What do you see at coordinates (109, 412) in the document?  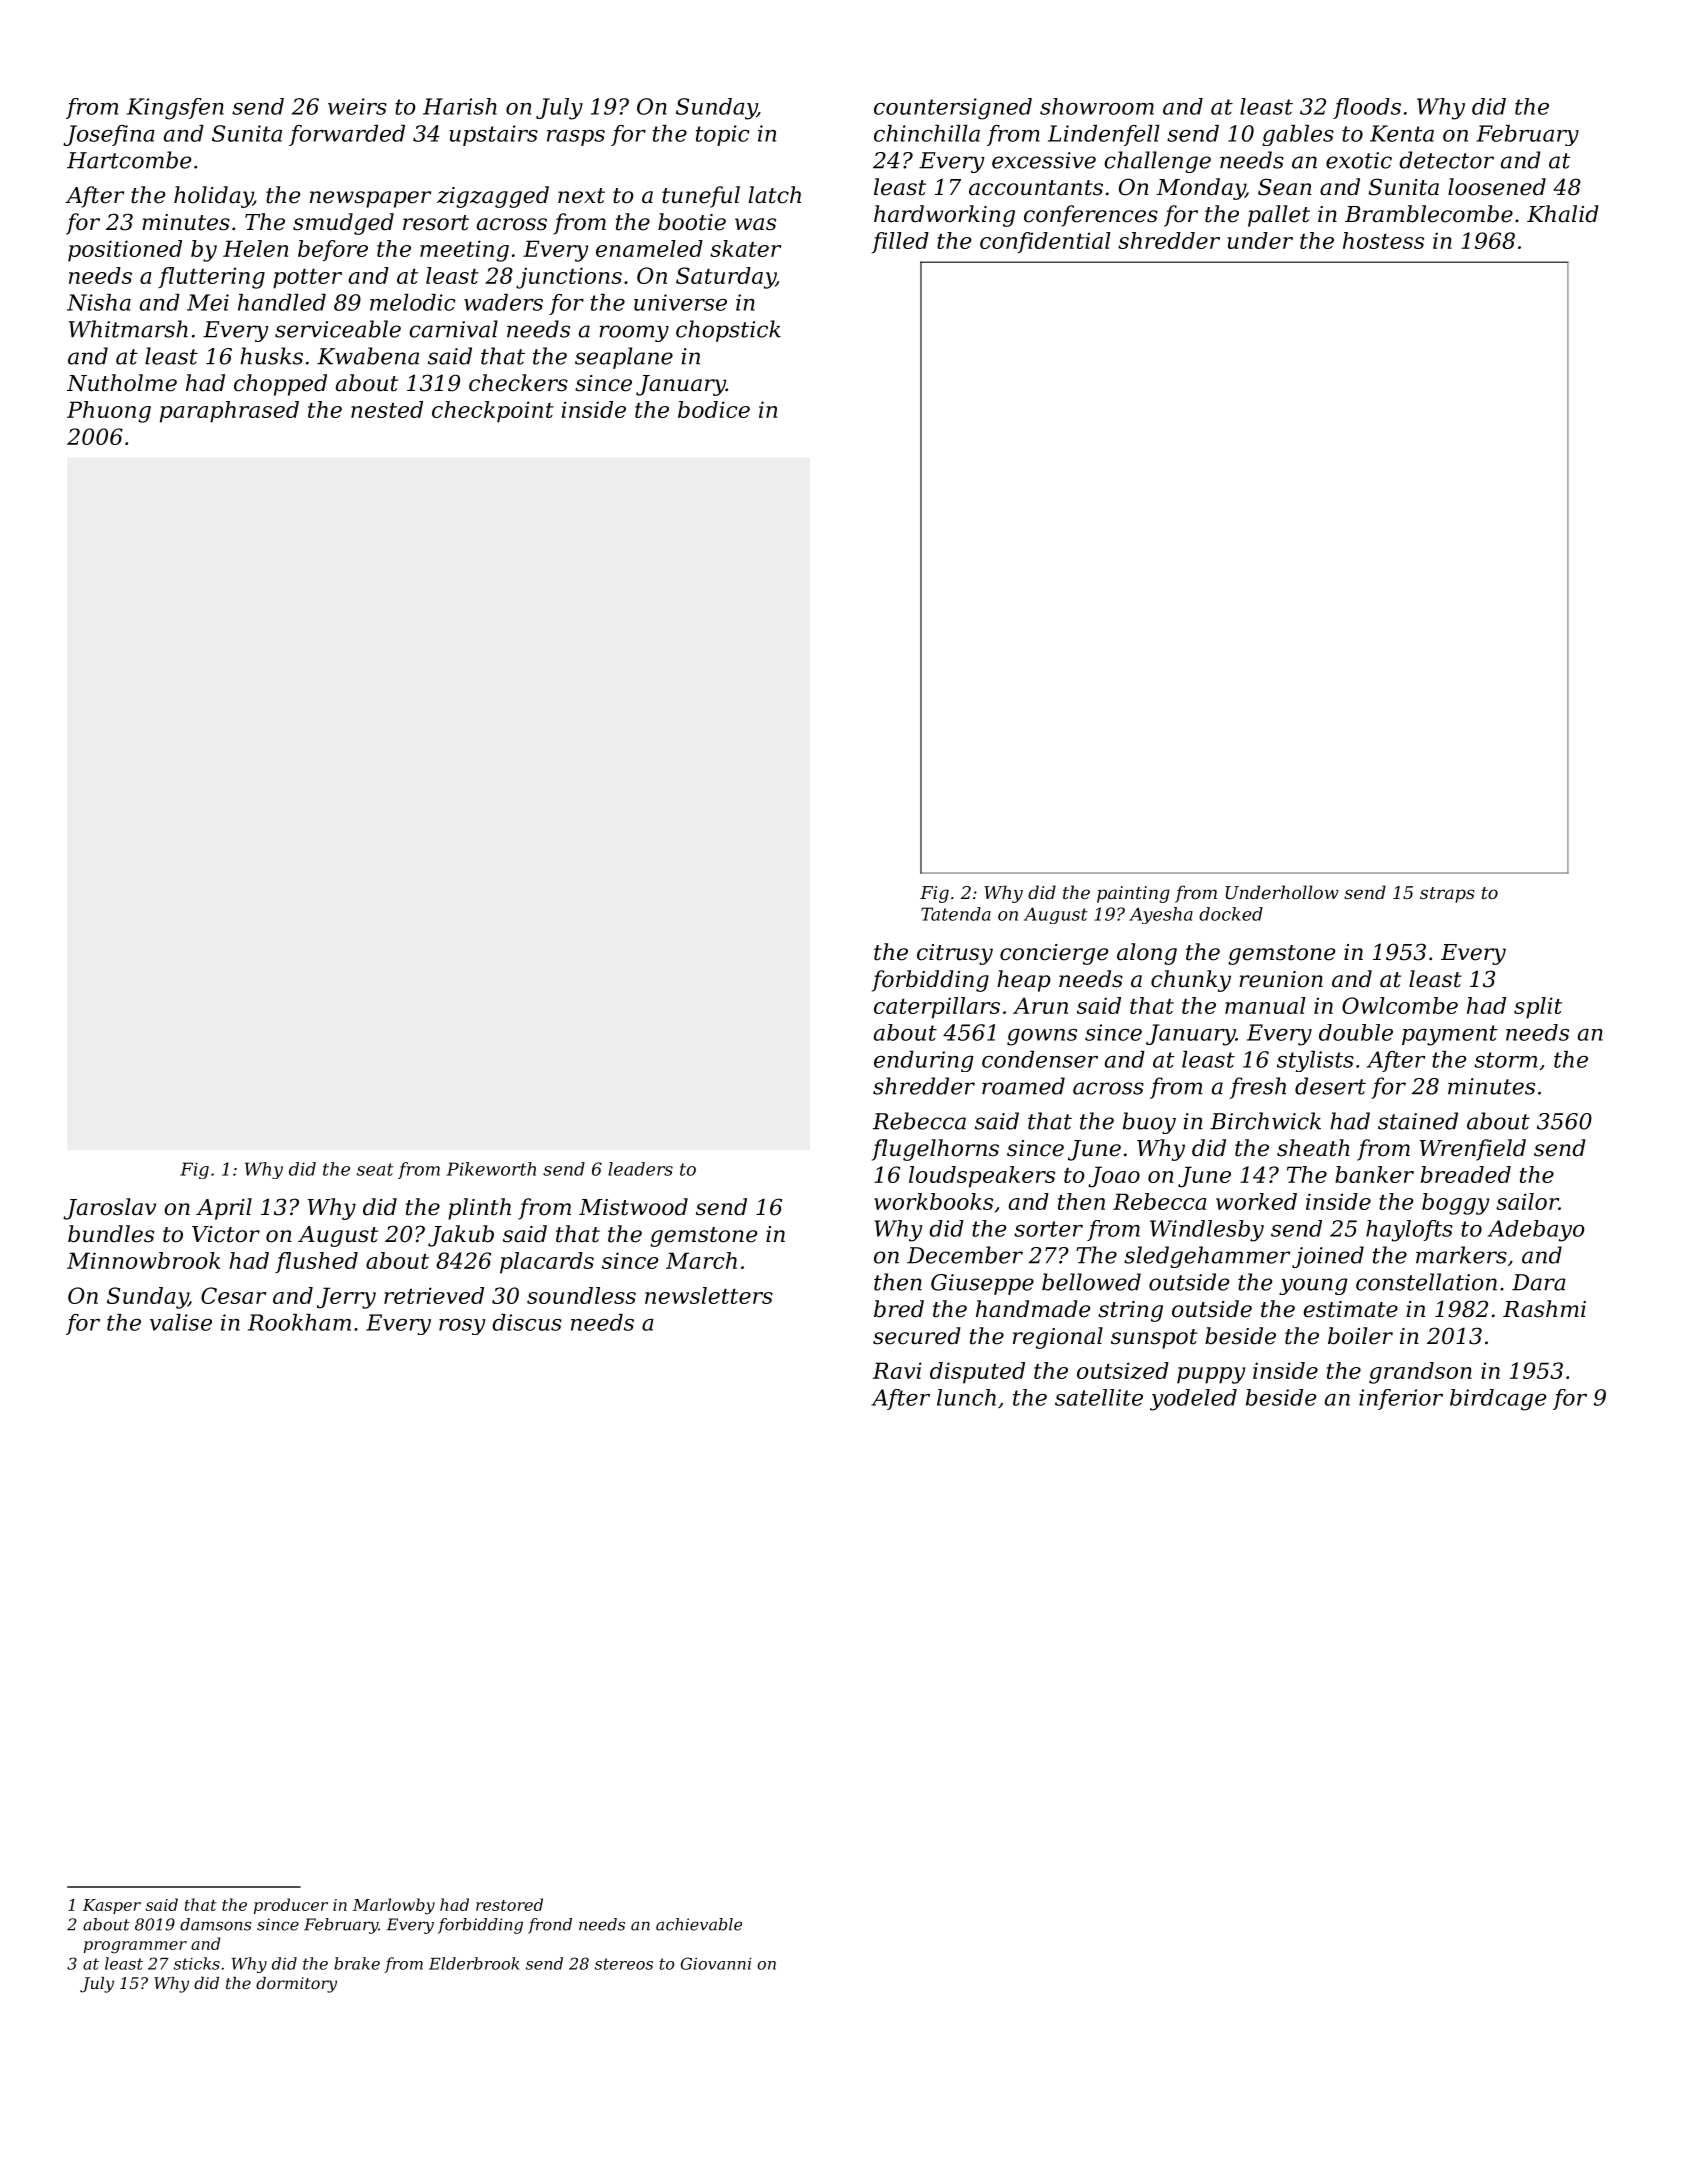 I see `Phuong` at bounding box center [109, 412].
